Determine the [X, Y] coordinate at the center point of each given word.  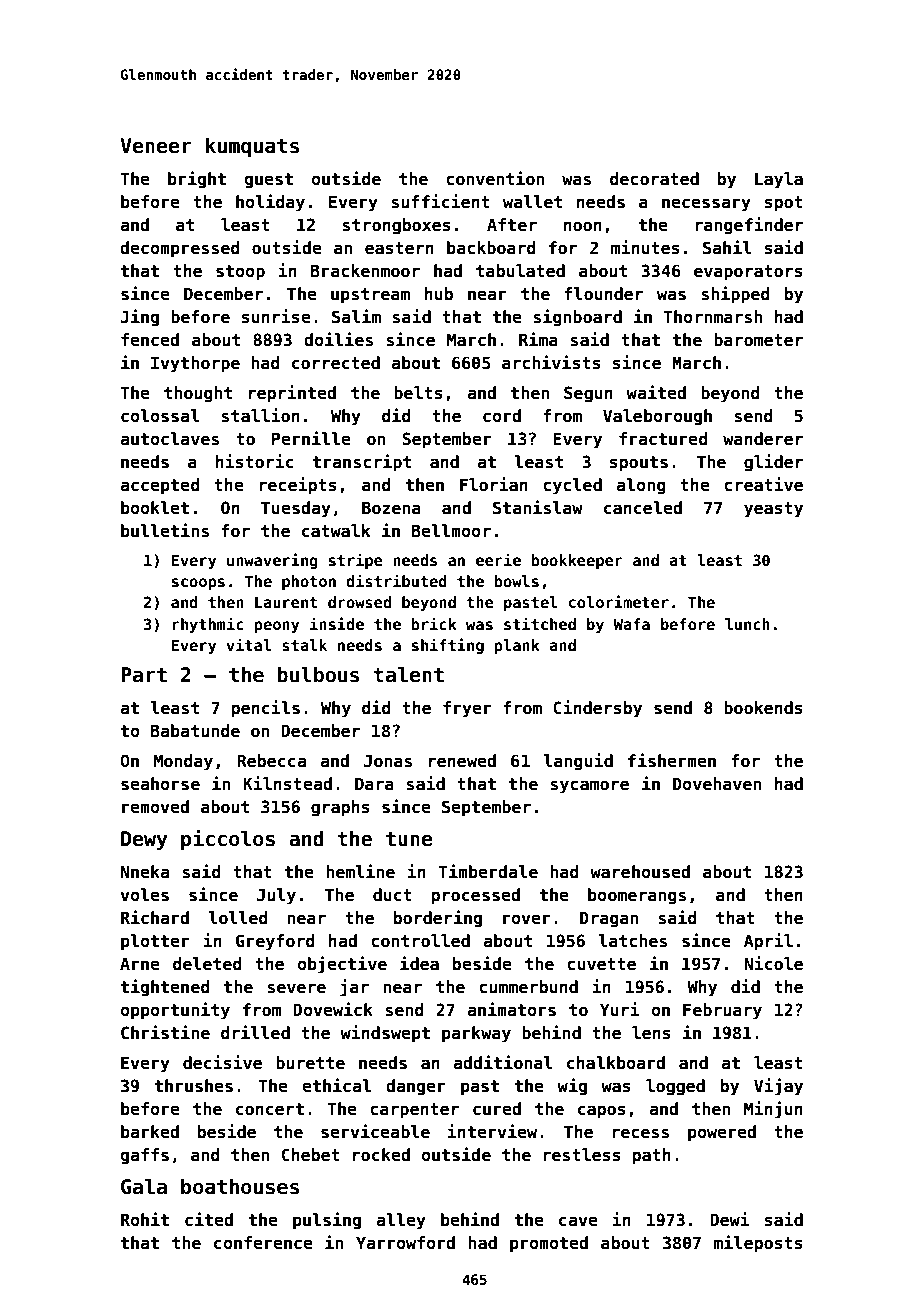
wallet [532, 202]
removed [155, 807]
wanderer [763, 439]
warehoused [640, 872]
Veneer [156, 146]
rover [527, 919]
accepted [159, 486]
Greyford [275, 942]
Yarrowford [405, 1242]
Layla [779, 180]
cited [209, 1219]
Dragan [609, 919]
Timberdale [488, 871]
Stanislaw [538, 507]
